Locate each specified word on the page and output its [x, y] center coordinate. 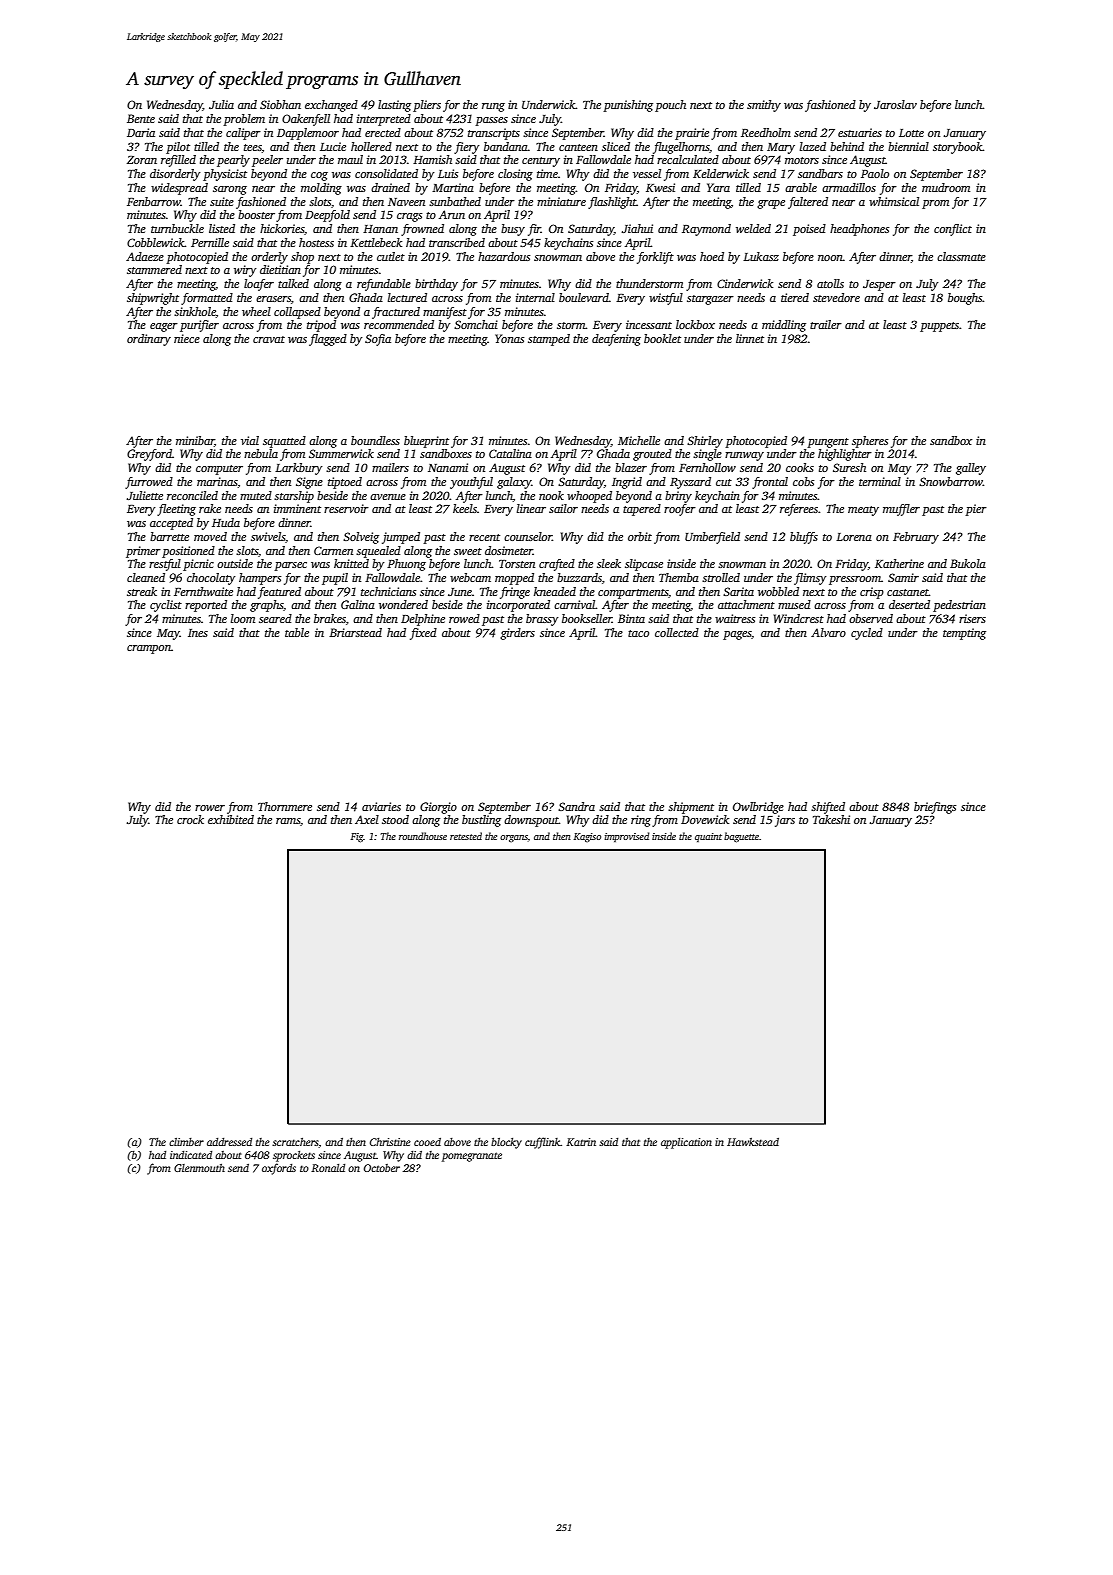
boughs [965, 299]
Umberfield [712, 538]
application [686, 1143]
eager [164, 327]
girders [517, 634]
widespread [179, 189]
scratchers [295, 1143]
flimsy [810, 579]
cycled [867, 634]
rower [210, 808]
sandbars [820, 173]
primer [143, 552]
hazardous [504, 256]
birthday [436, 285]
